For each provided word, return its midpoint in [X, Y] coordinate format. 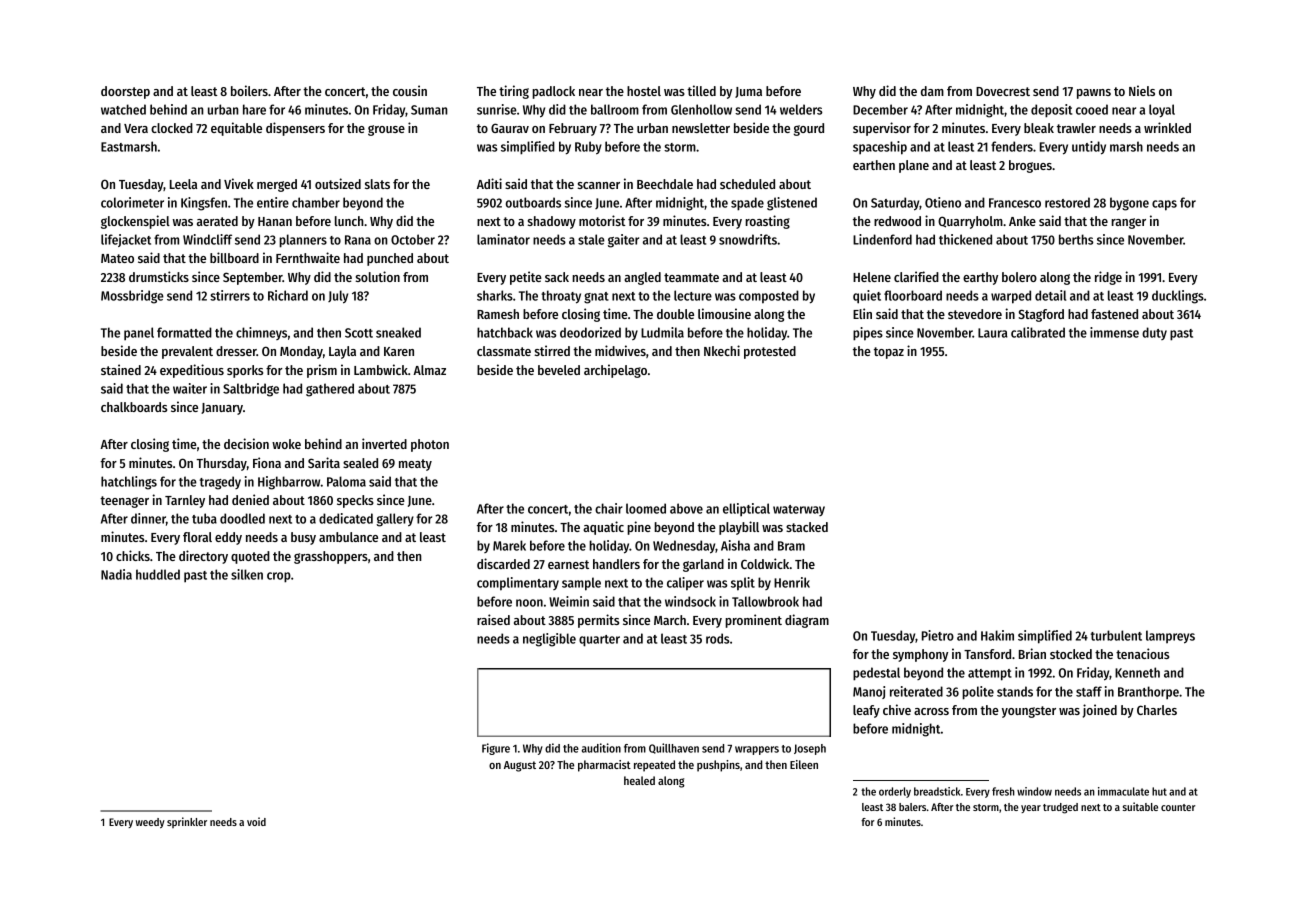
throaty [561, 297]
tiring [514, 92]
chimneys [261, 333]
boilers [249, 90]
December [880, 109]
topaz [889, 353]
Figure [496, 749]
